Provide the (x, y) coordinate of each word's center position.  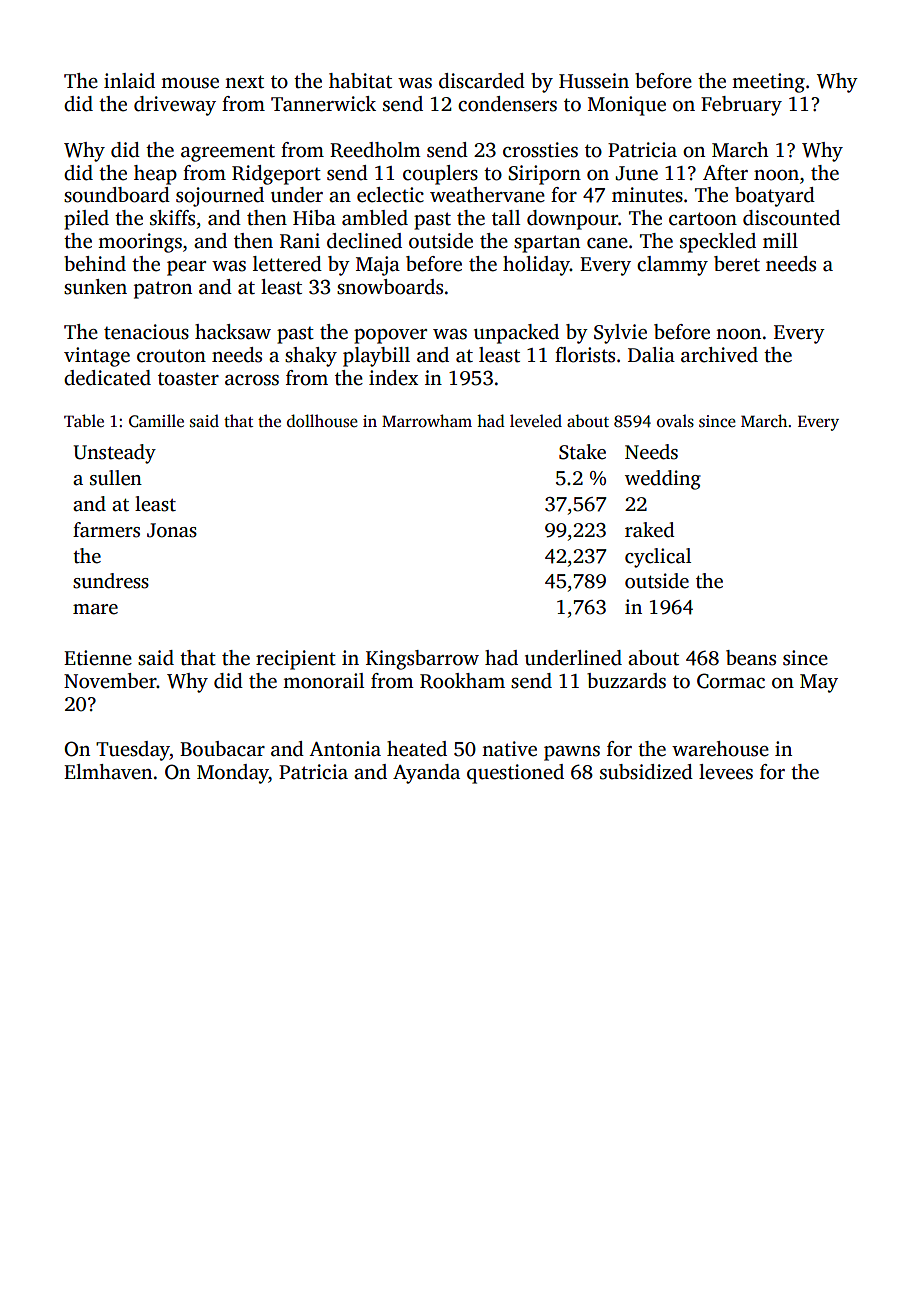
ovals (675, 421)
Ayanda (426, 774)
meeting (768, 83)
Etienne (98, 658)
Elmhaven (108, 772)
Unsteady (115, 454)
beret (737, 264)
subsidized (646, 772)
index (393, 378)
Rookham (462, 681)
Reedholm (375, 150)
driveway (175, 106)
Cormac (731, 681)
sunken (95, 287)
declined (364, 241)
